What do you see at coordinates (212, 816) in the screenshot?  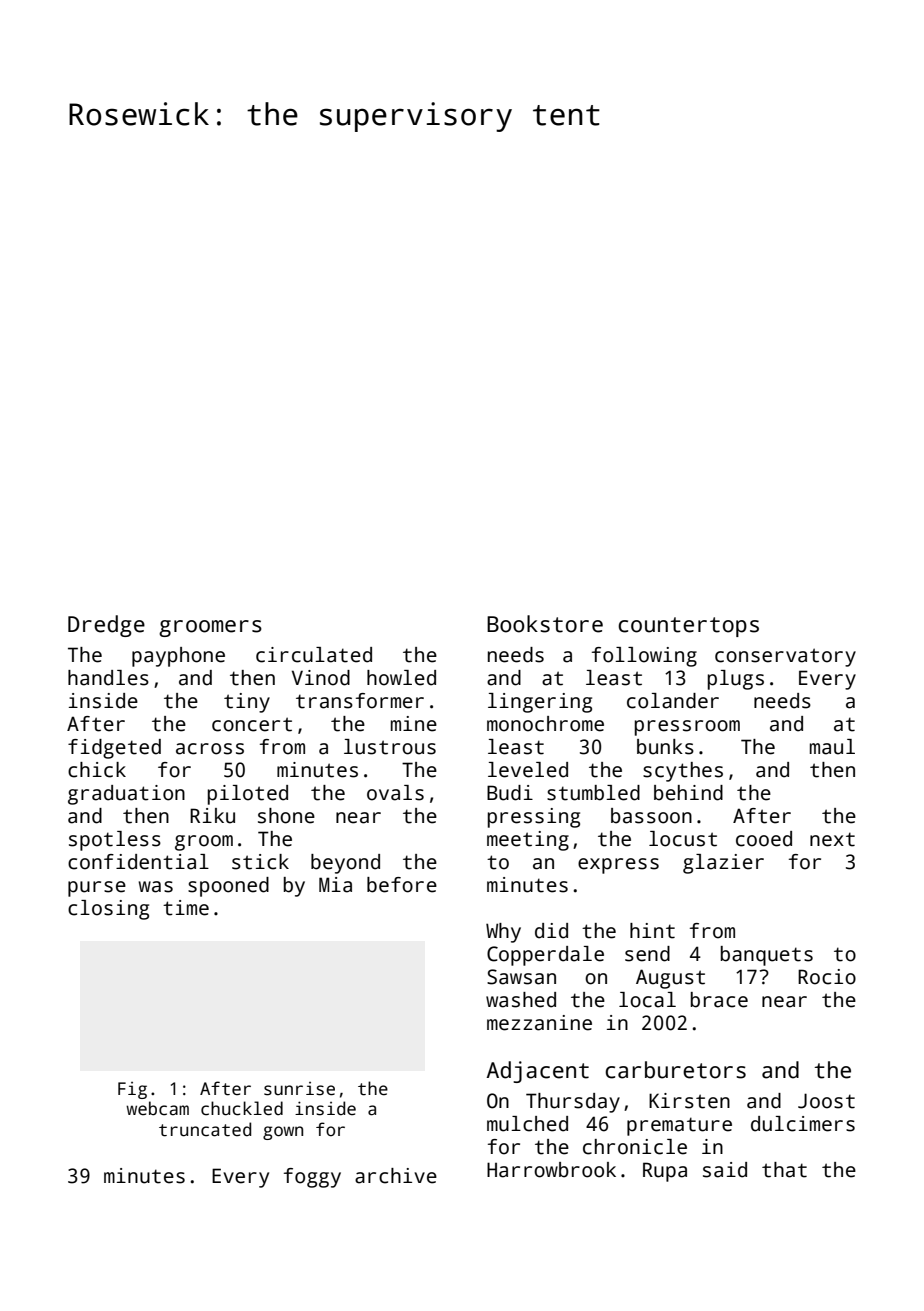 I see `Riku` at bounding box center [212, 816].
